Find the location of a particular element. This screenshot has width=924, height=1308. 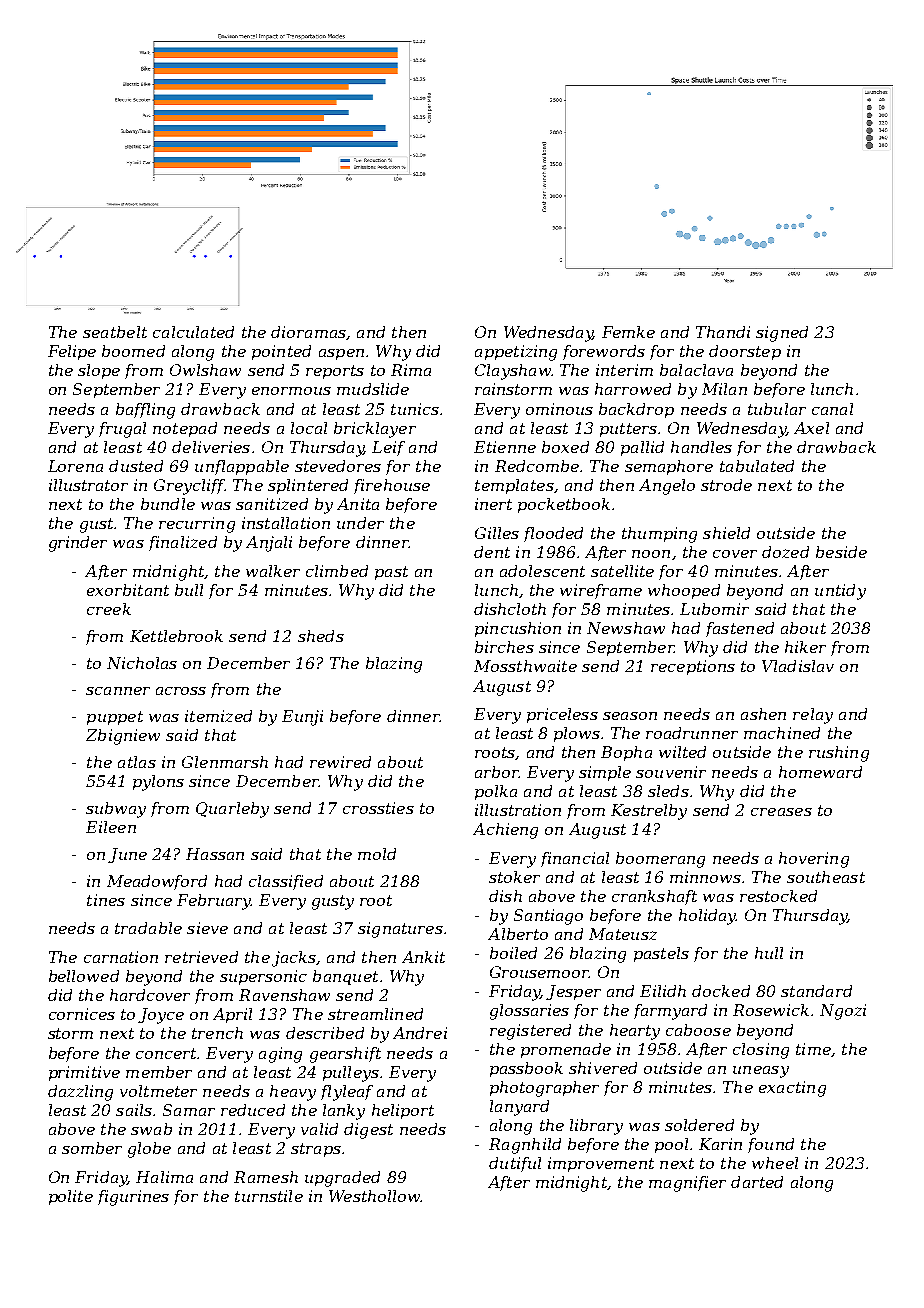

reduced is located at coordinates (253, 1110).
